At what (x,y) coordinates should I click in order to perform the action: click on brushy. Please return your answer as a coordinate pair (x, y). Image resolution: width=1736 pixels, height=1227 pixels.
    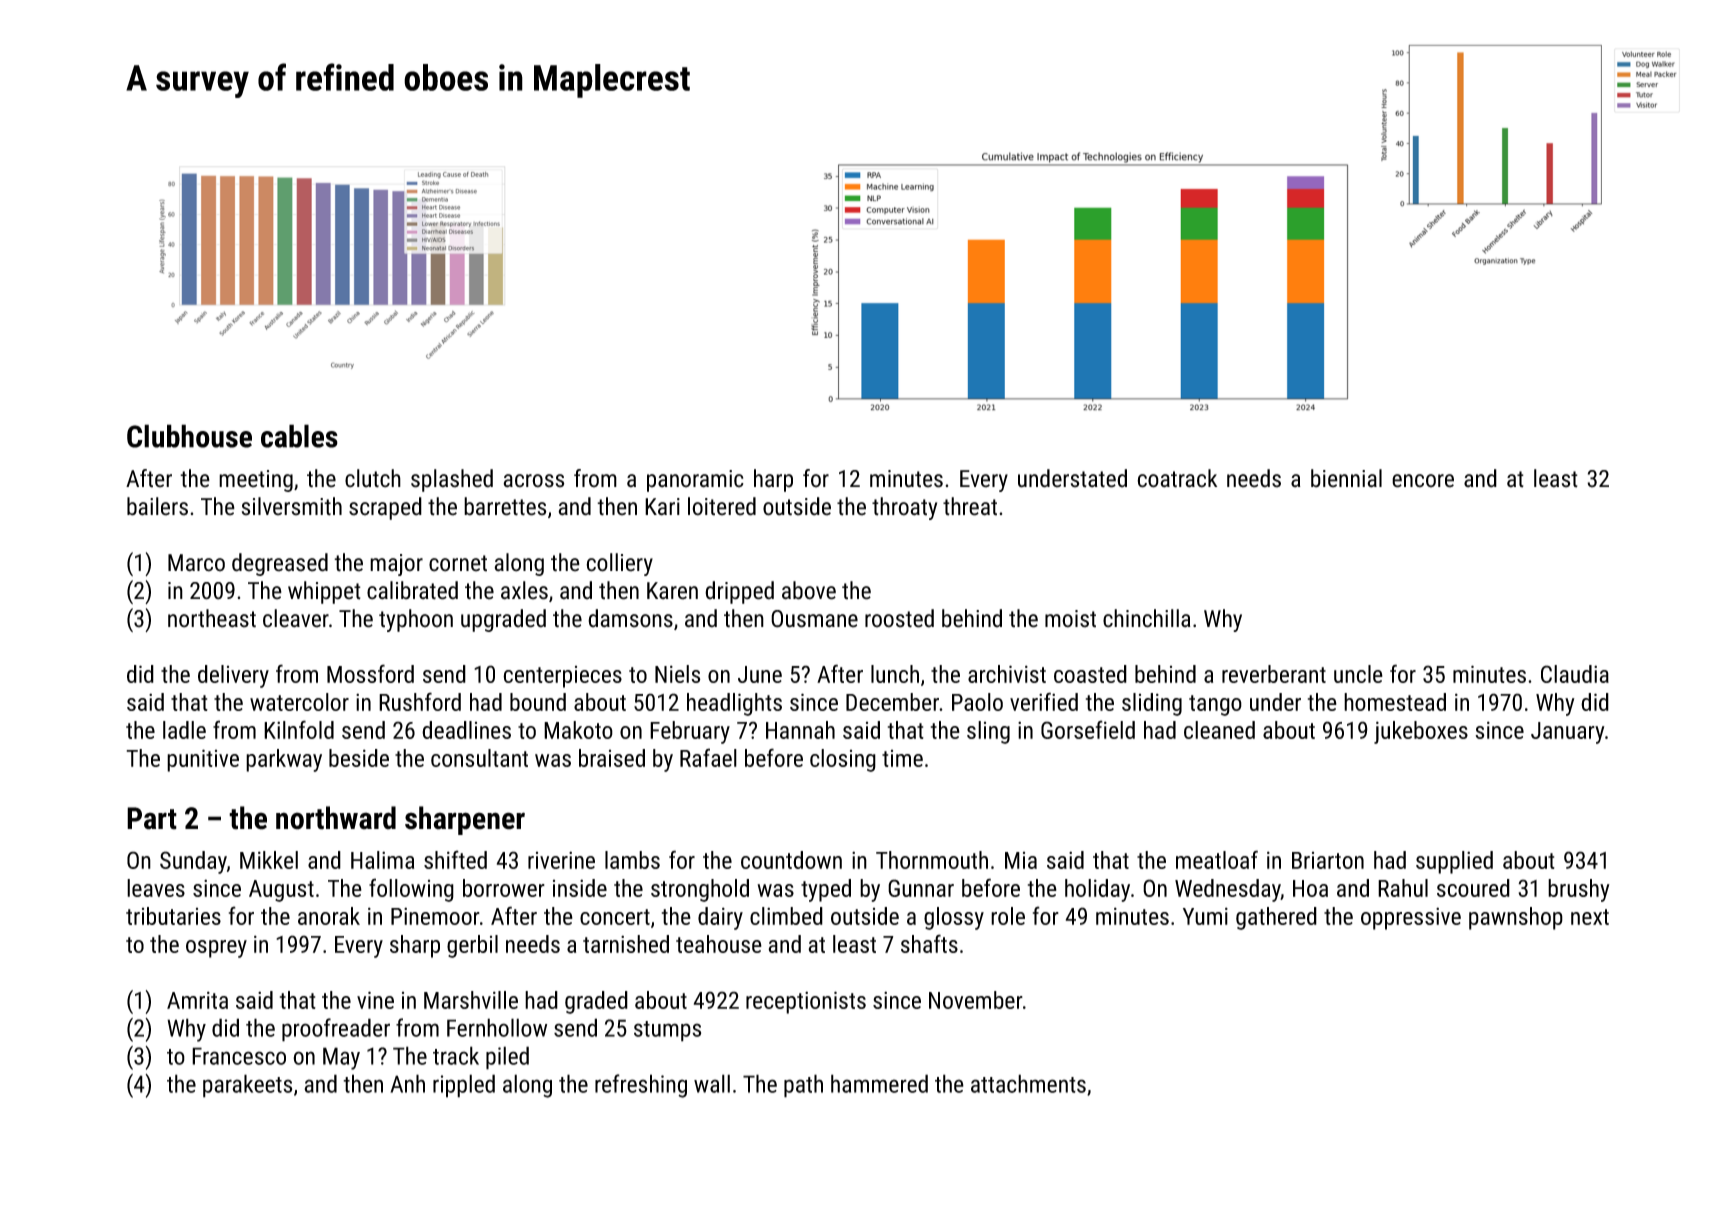
    Looking at the image, I should click on (1579, 890).
